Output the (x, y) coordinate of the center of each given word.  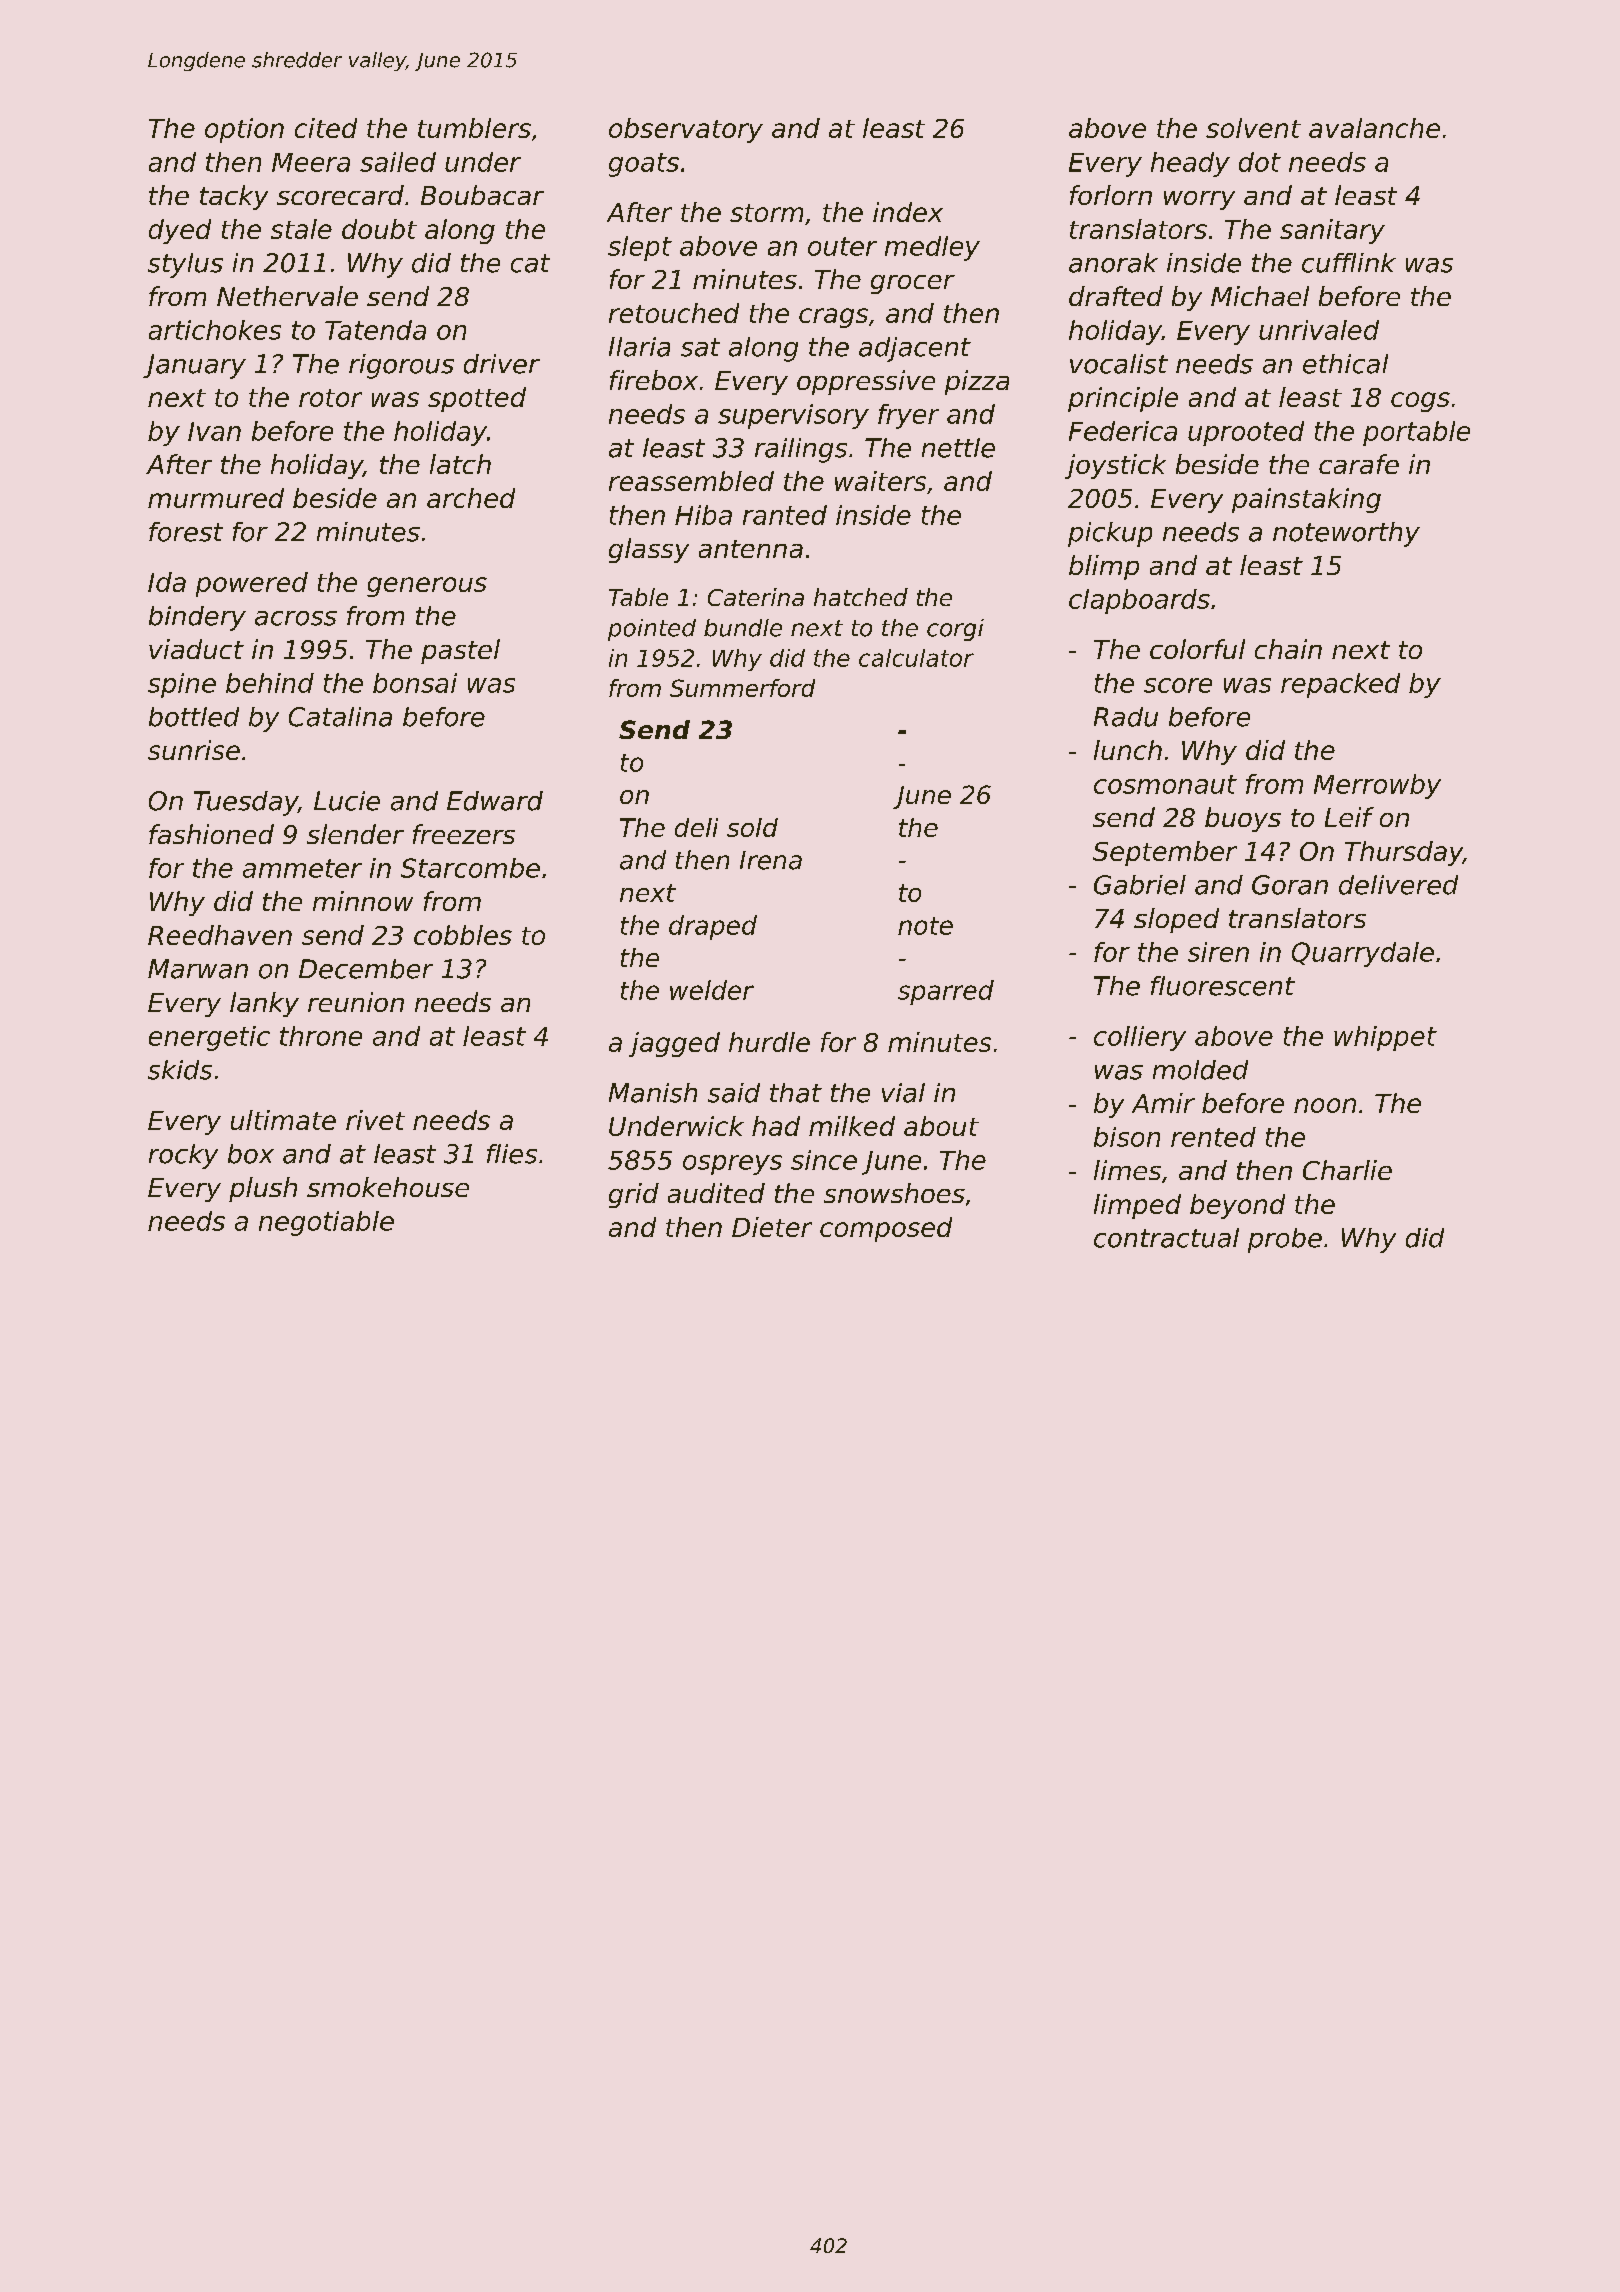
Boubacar (482, 195)
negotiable (326, 1223)
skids (180, 1070)
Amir (1163, 1103)
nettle (958, 448)
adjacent (915, 349)
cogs (1420, 402)
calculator (916, 658)
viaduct (196, 649)
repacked (1340, 685)
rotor (330, 398)
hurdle (769, 1042)
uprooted (1246, 433)
